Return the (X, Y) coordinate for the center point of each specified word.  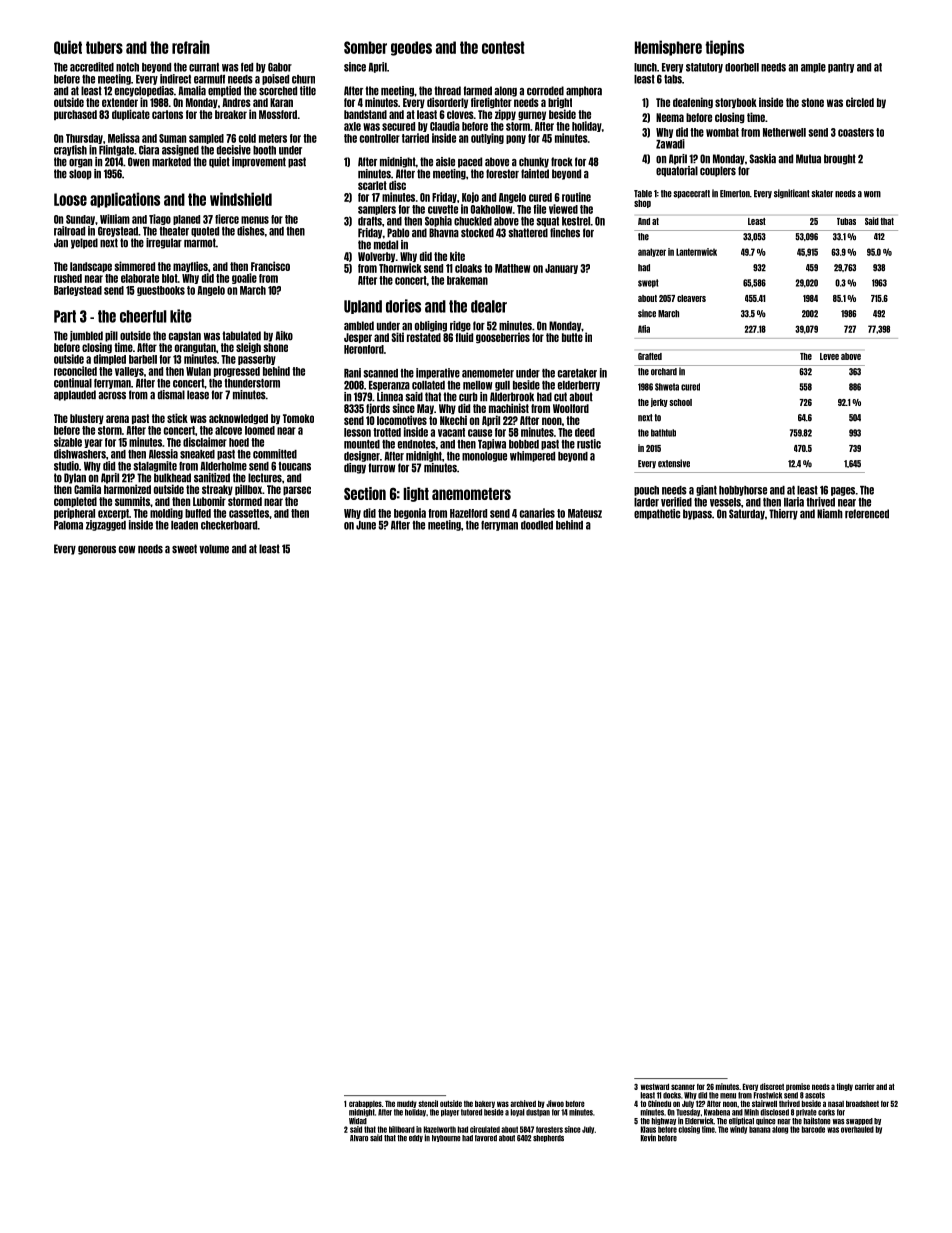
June (366, 525)
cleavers (691, 298)
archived (523, 1103)
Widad (358, 1121)
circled (860, 102)
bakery (485, 1104)
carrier (865, 1086)
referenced (867, 514)
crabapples (365, 1104)
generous (97, 550)
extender (120, 102)
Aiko (284, 336)
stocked (477, 233)
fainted (535, 174)
